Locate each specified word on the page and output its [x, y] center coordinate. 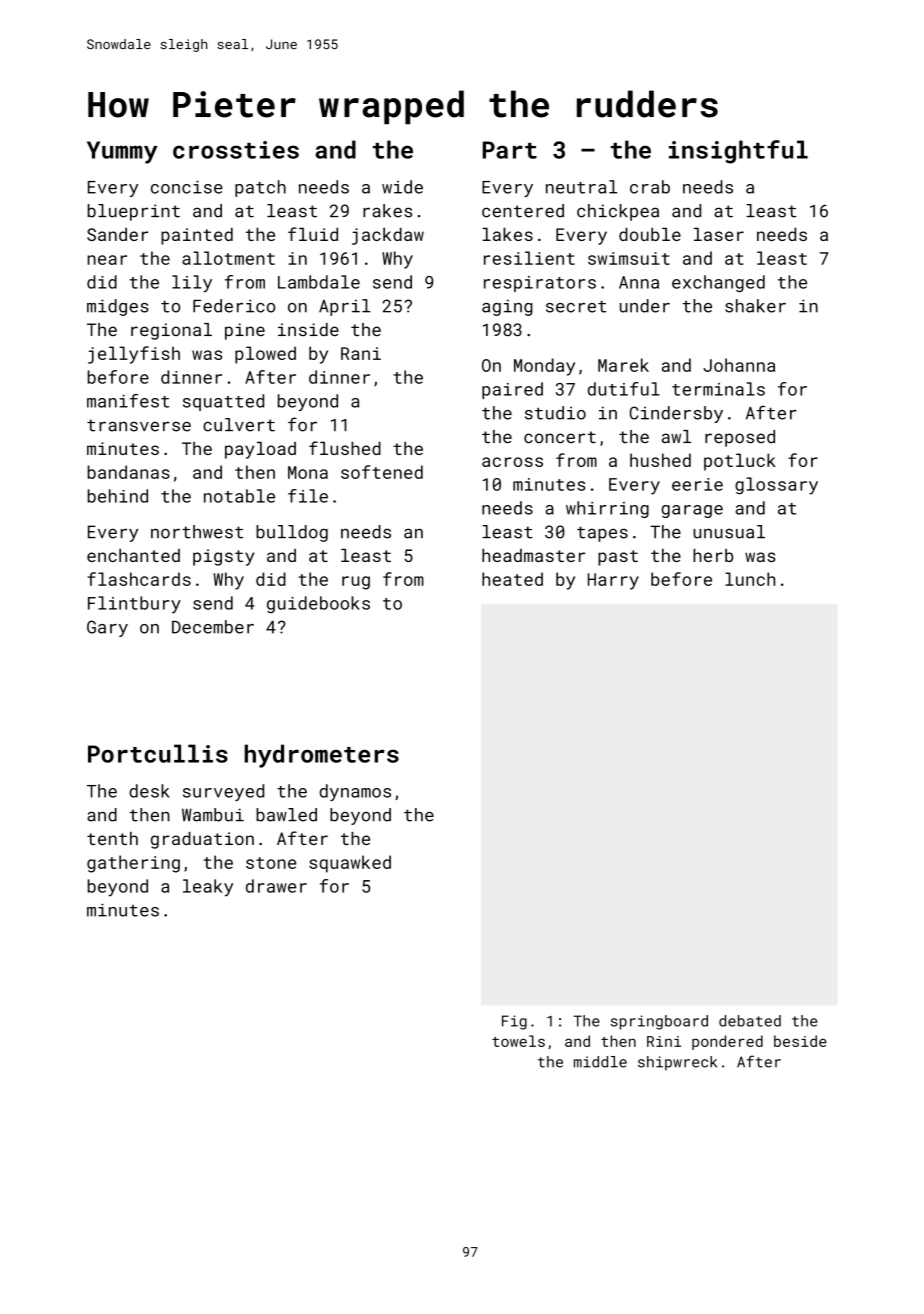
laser [719, 234]
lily [192, 284]
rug [356, 583]
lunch [750, 579]
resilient [529, 258]
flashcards [139, 579]
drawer [276, 886]
